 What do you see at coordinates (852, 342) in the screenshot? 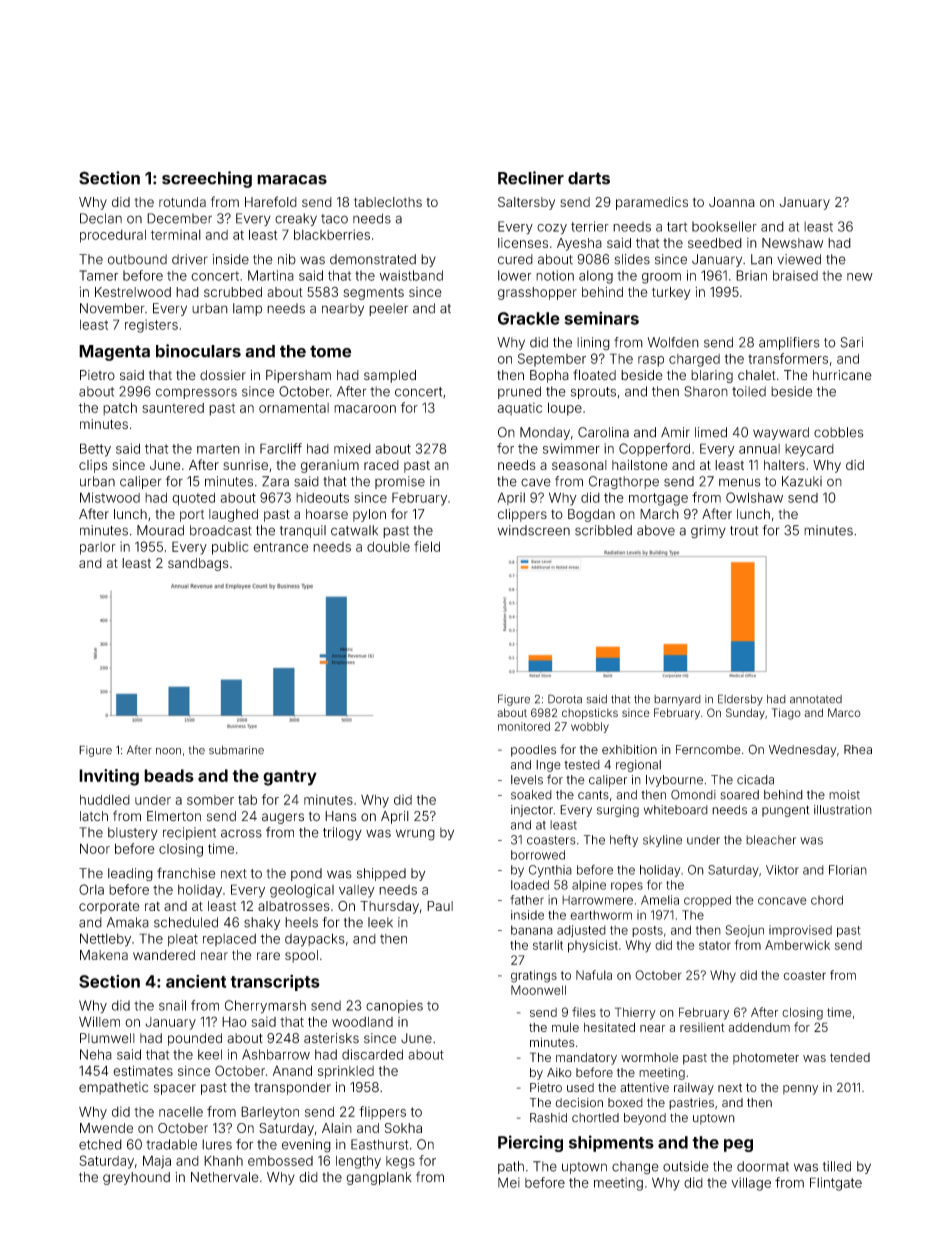
I see `Sari` at bounding box center [852, 342].
